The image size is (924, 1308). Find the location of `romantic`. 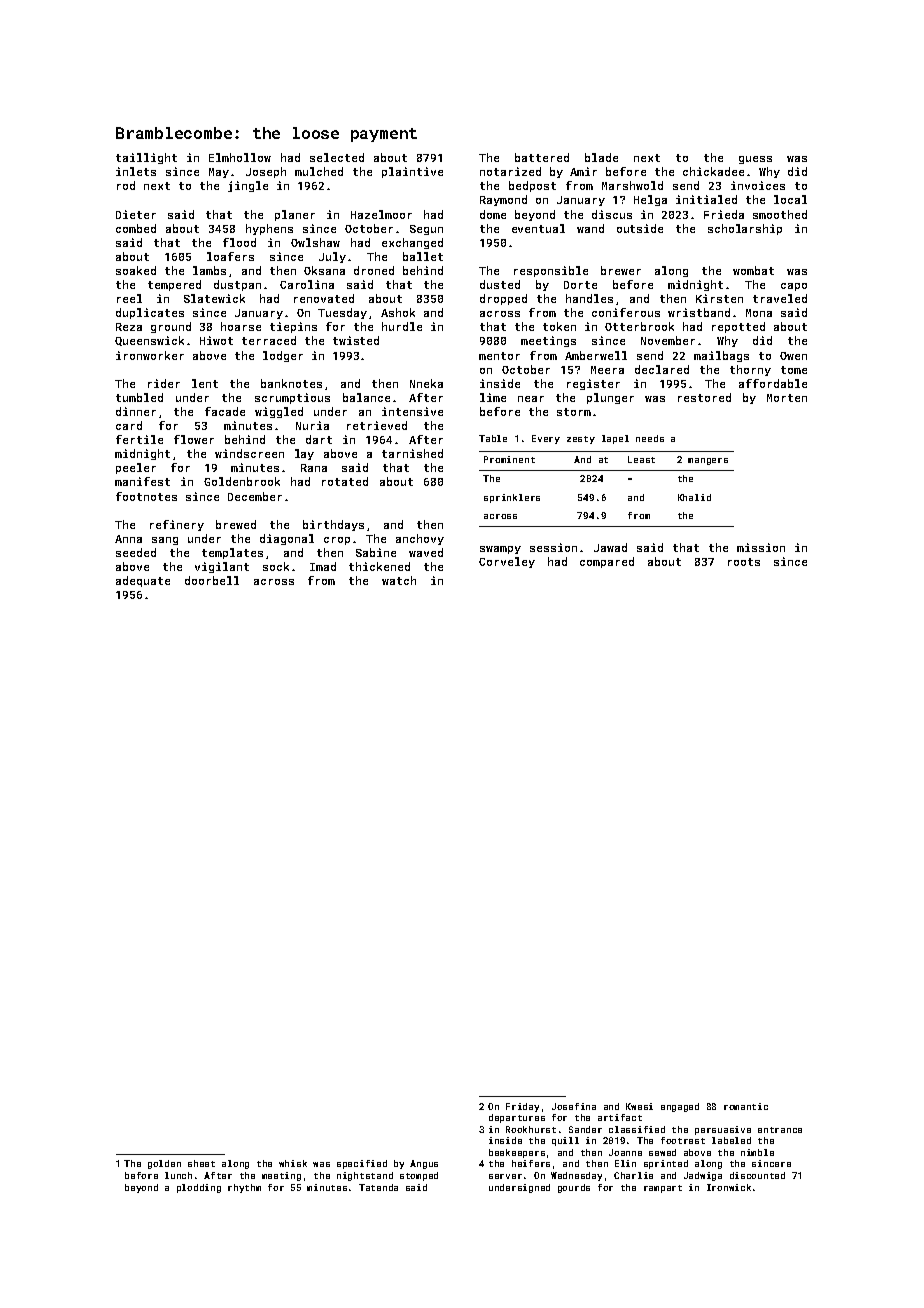

romantic is located at coordinates (746, 1106).
